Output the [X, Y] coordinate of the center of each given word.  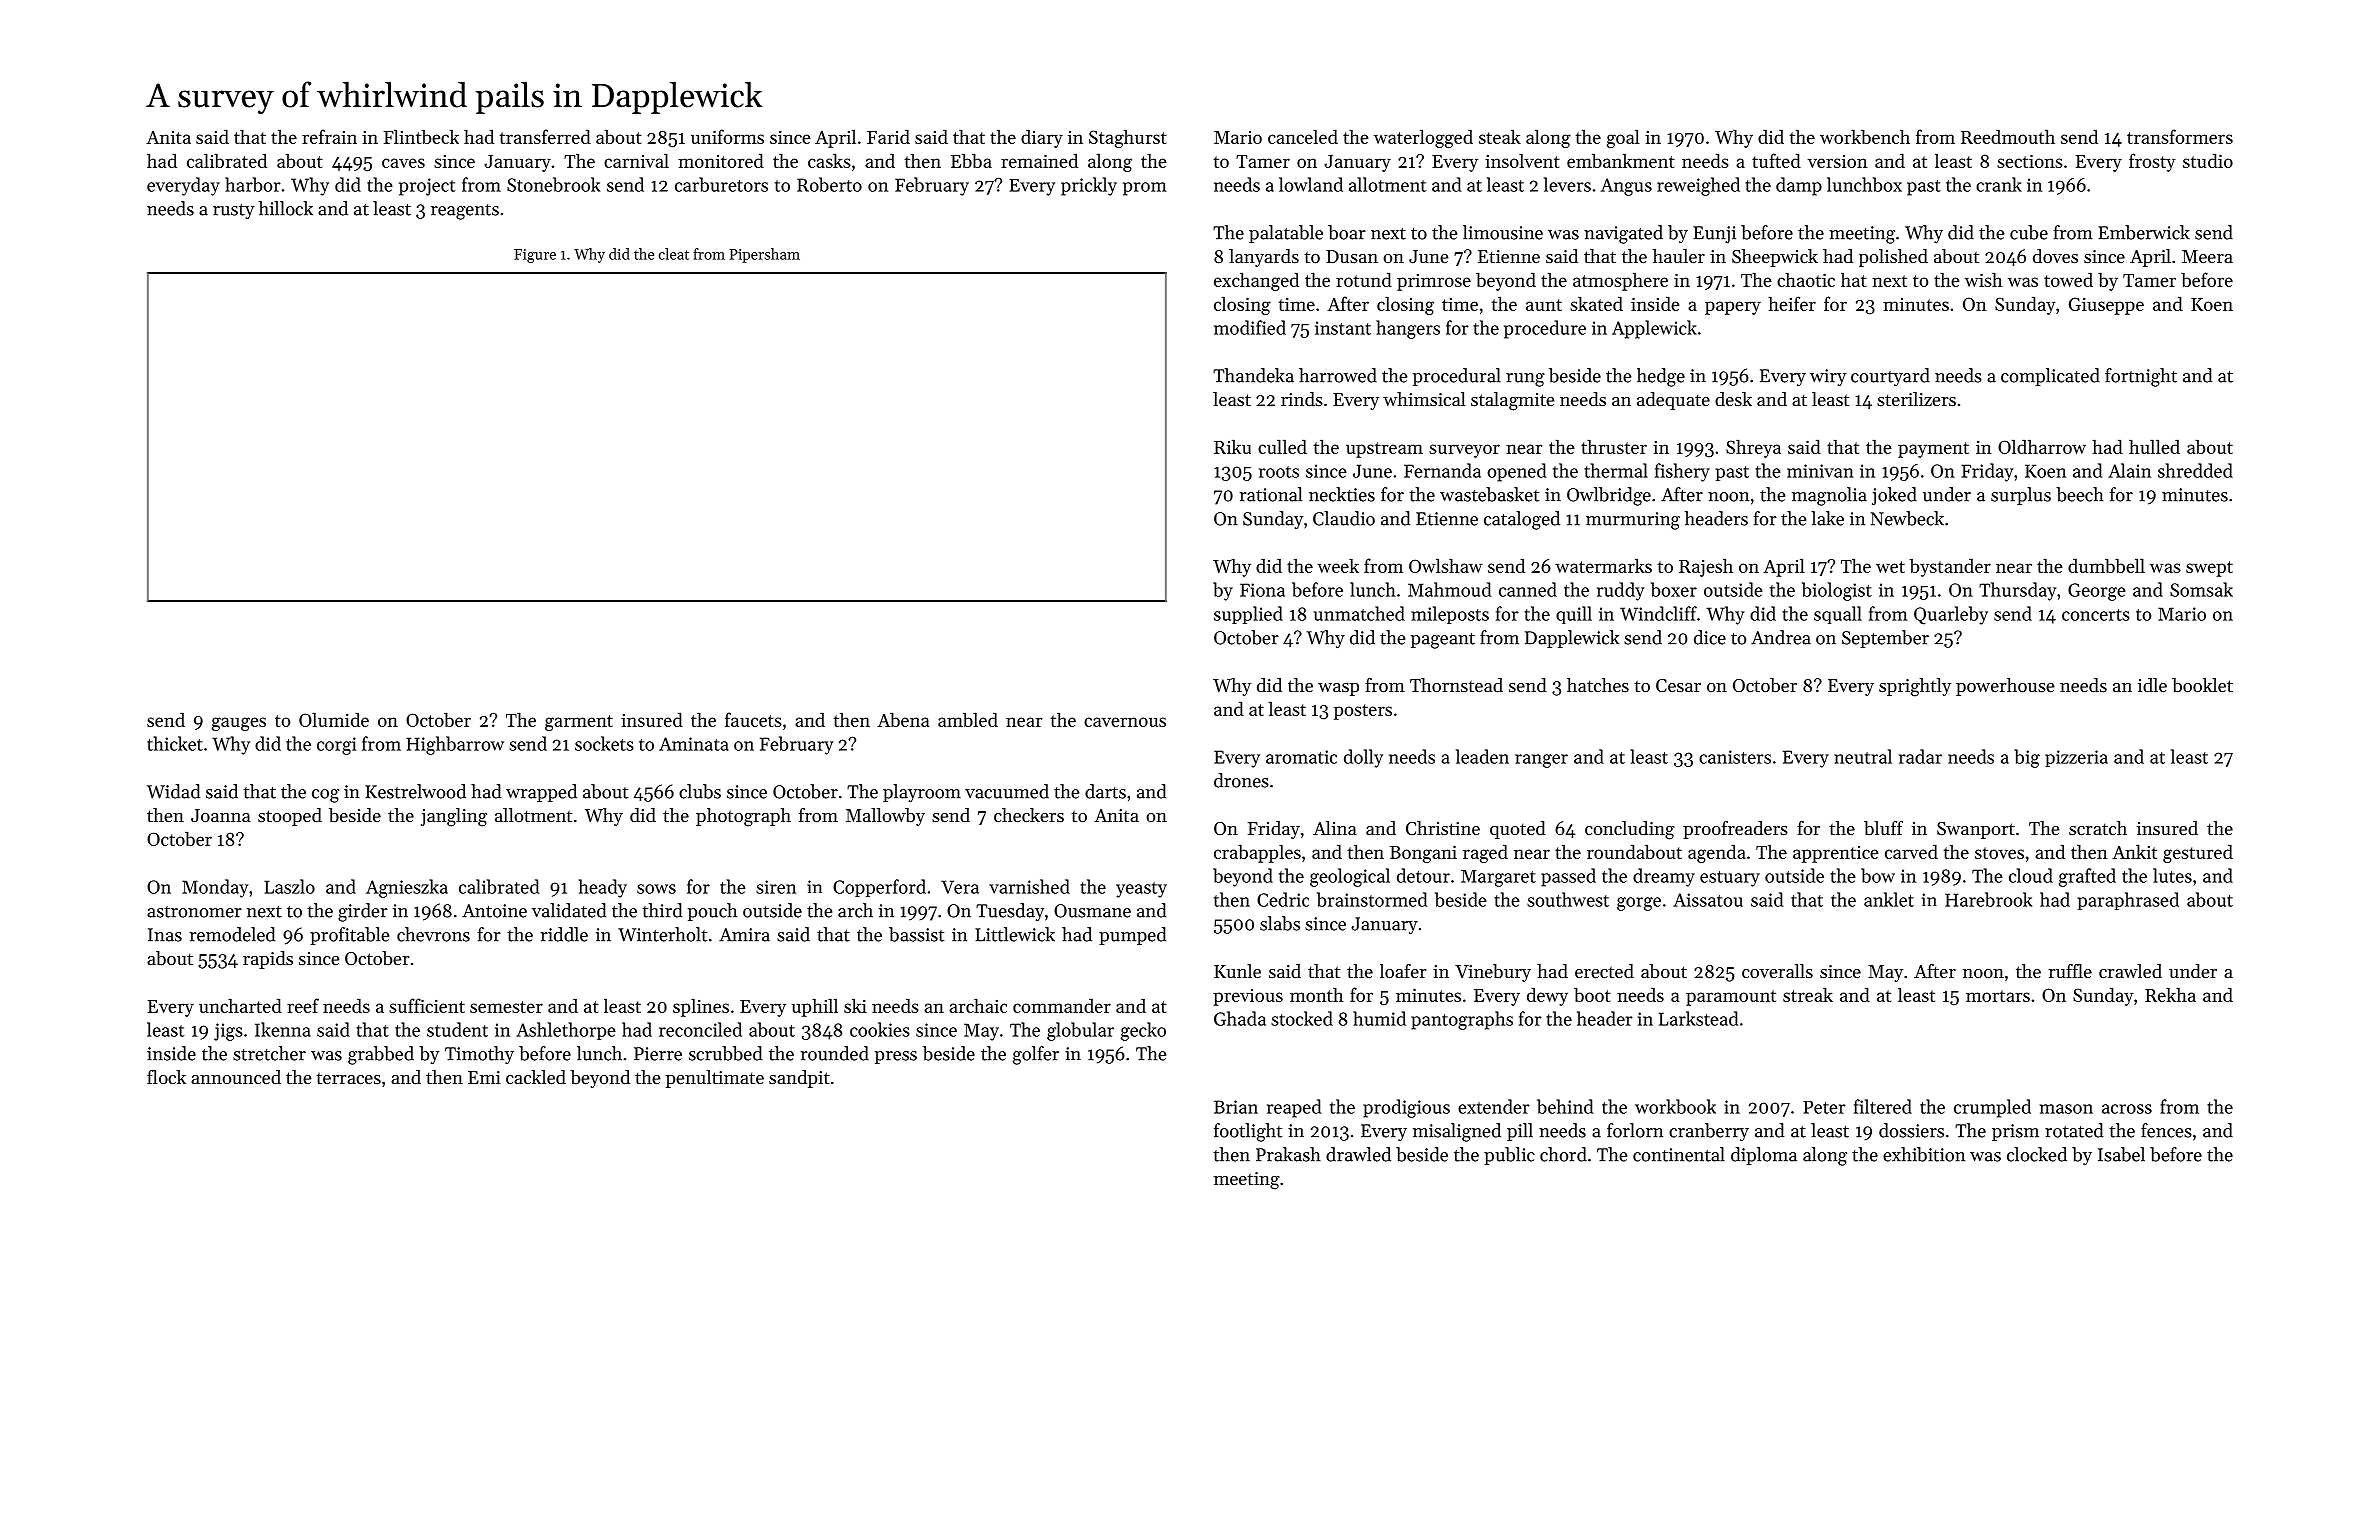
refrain [329, 136]
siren [776, 887]
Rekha [2170, 994]
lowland [1311, 184]
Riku [1232, 446]
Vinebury [1493, 973]
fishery [1682, 472]
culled [1282, 446]
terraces [348, 1078]
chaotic [1806, 279]
